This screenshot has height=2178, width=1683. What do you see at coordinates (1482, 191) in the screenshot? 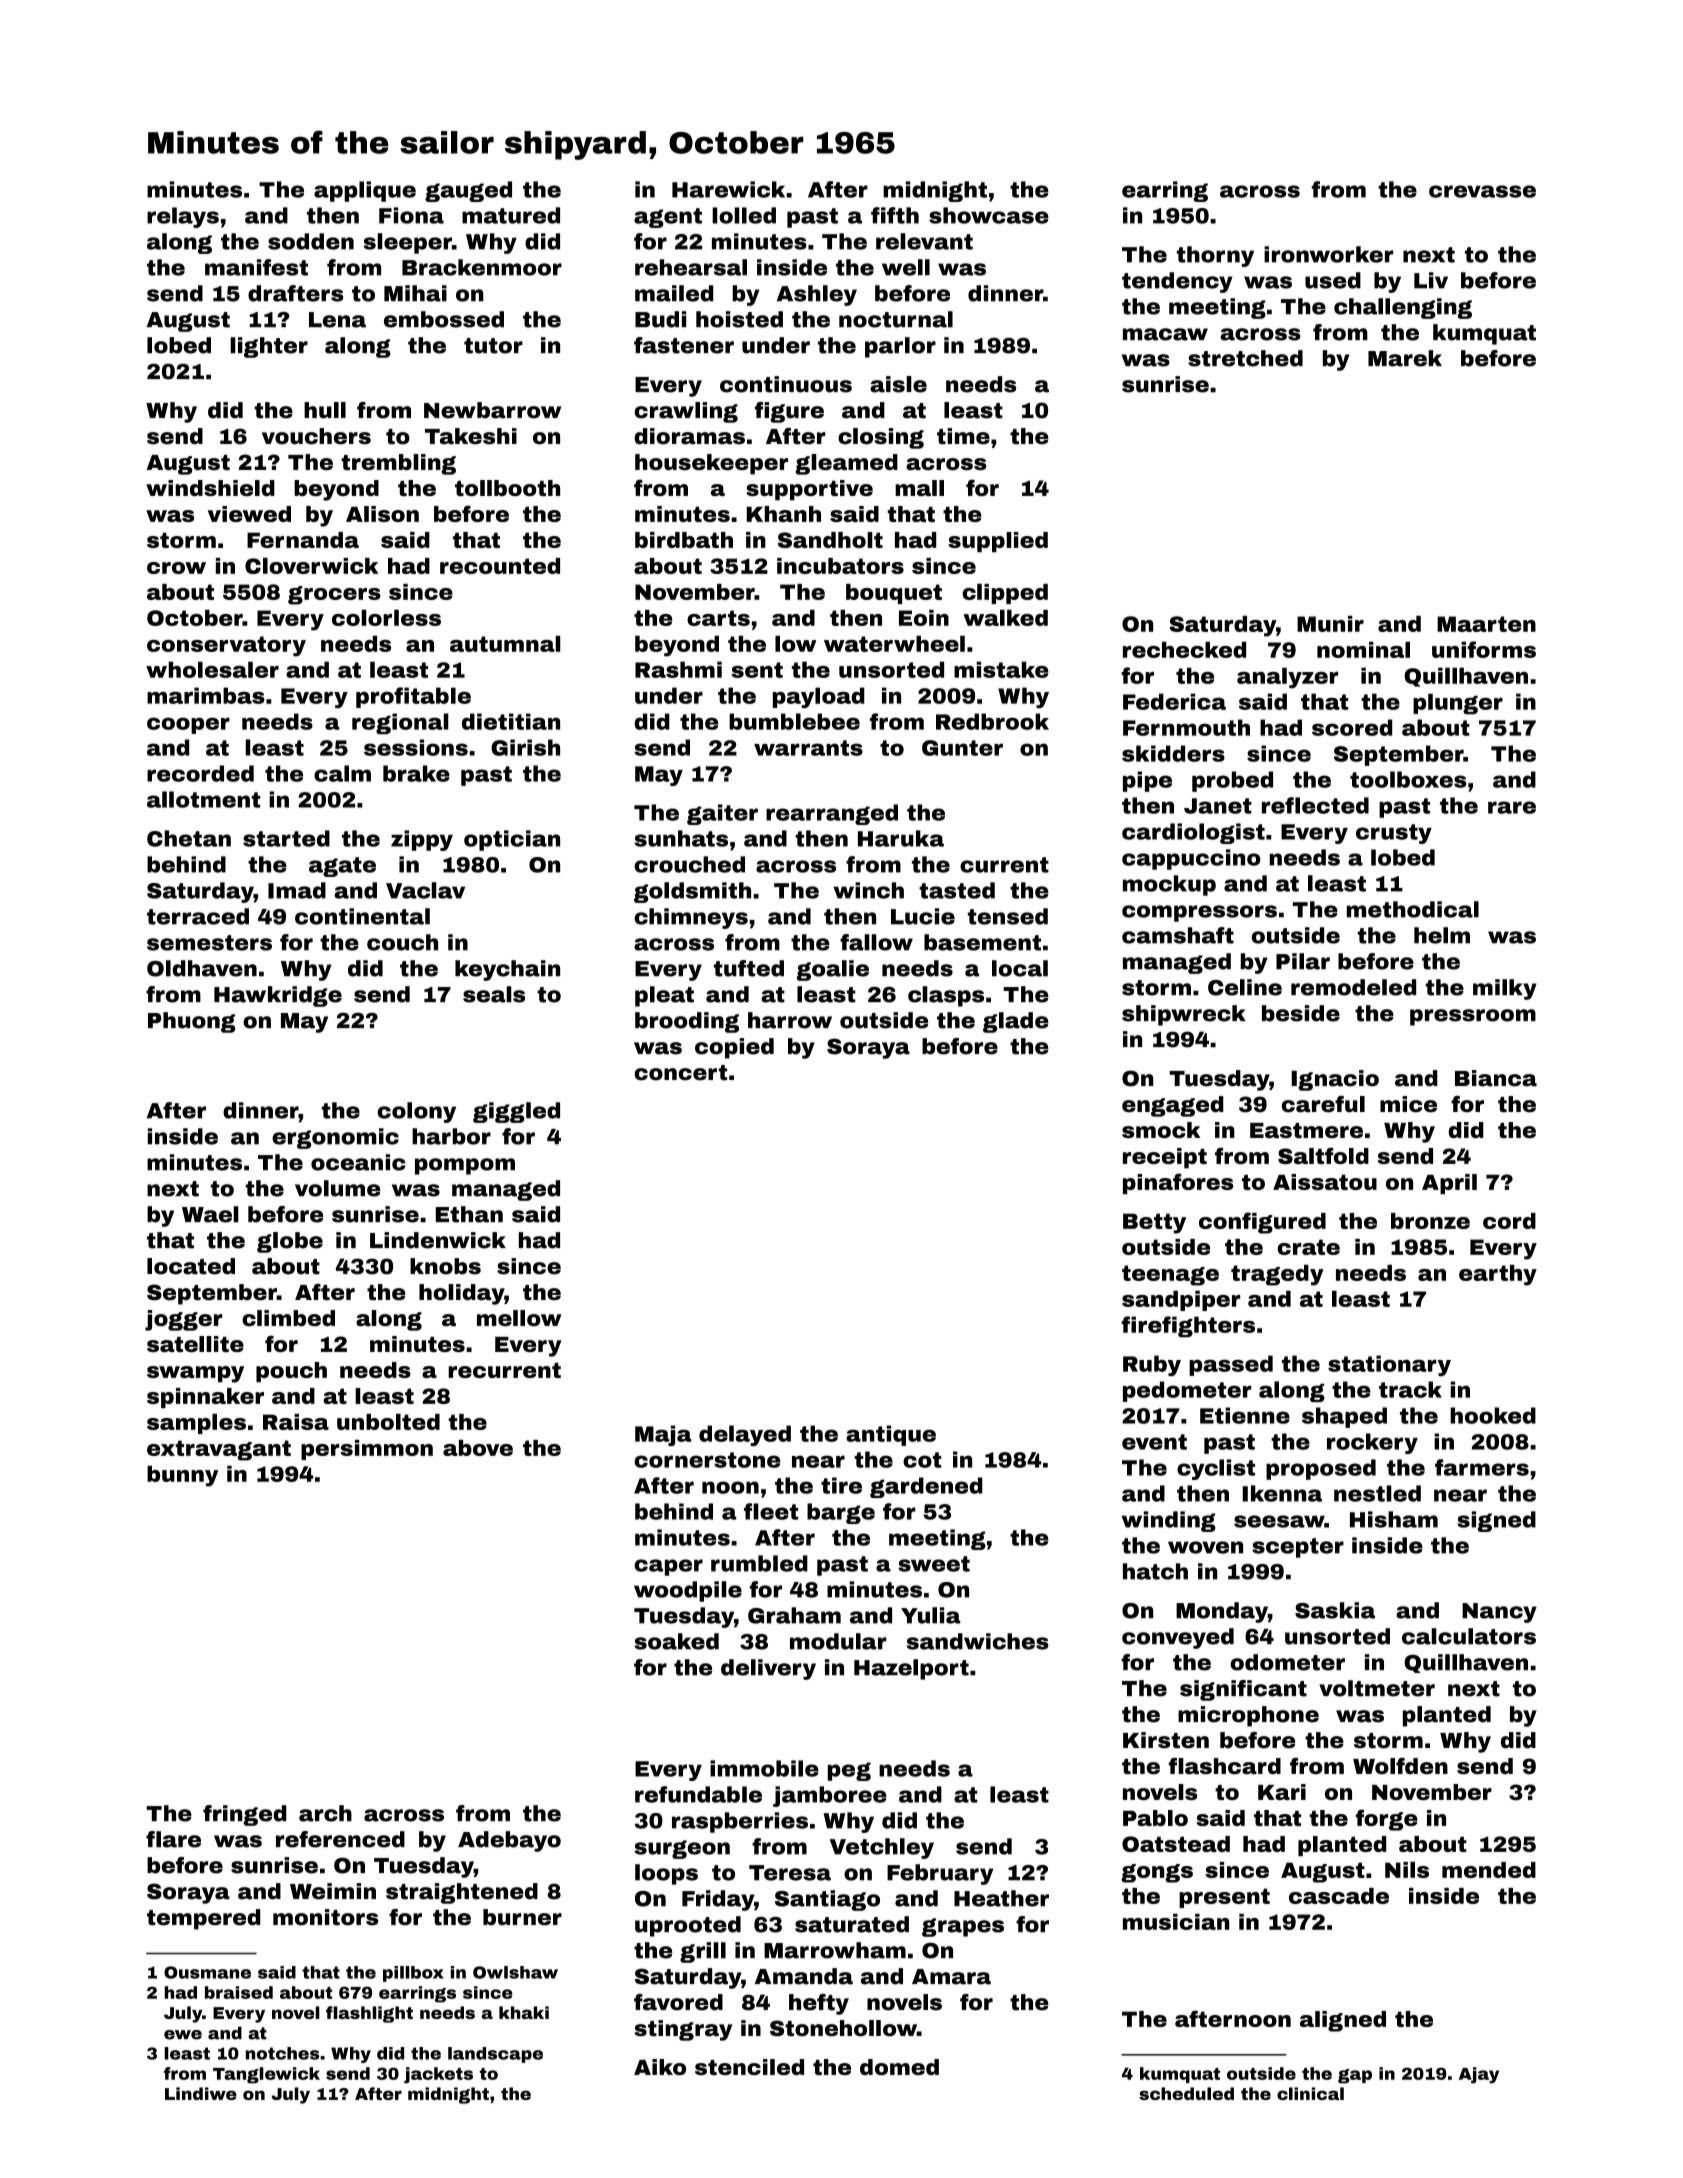
I see `crevasse` at bounding box center [1482, 191].
